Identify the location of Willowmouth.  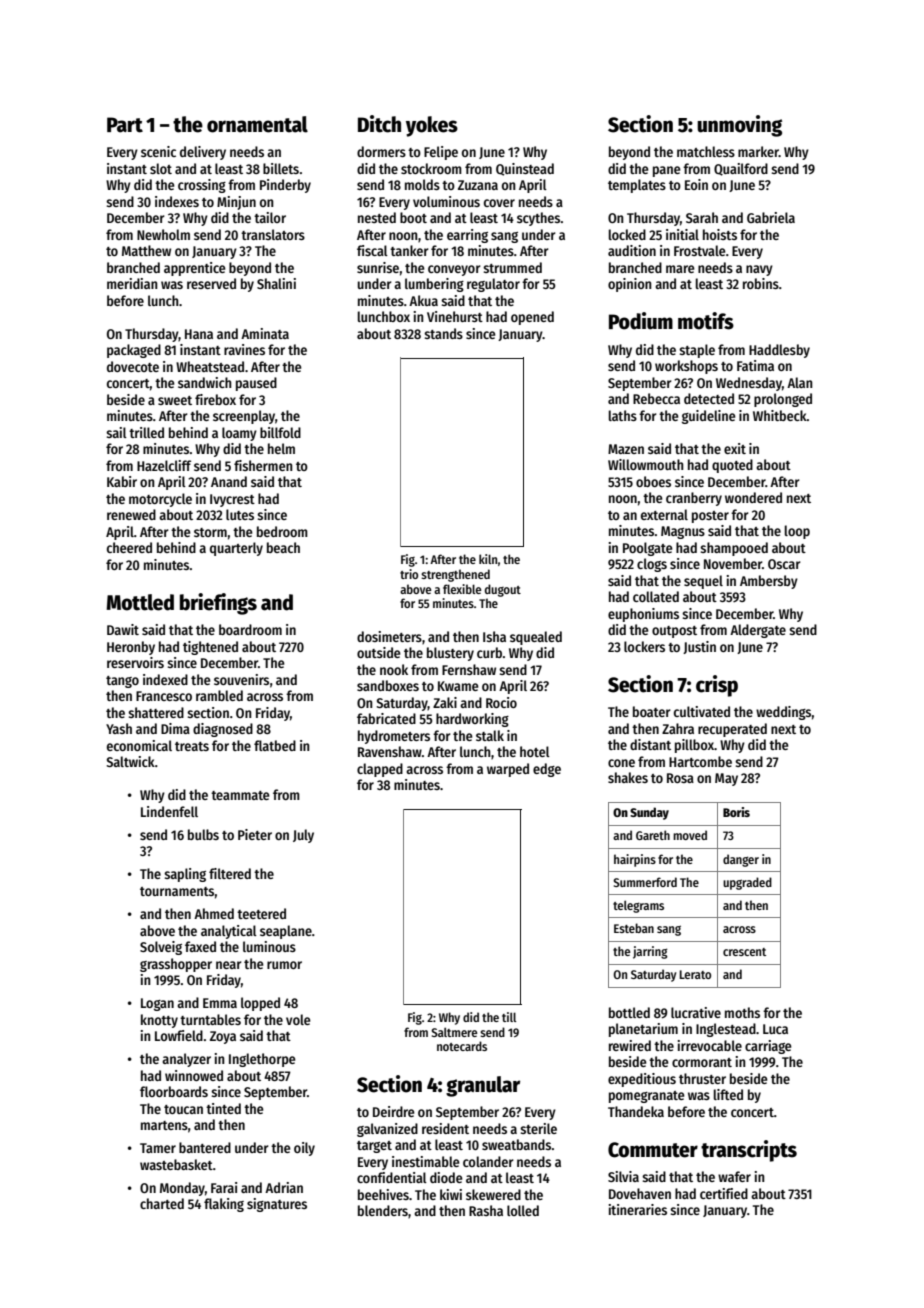
(646, 464).
